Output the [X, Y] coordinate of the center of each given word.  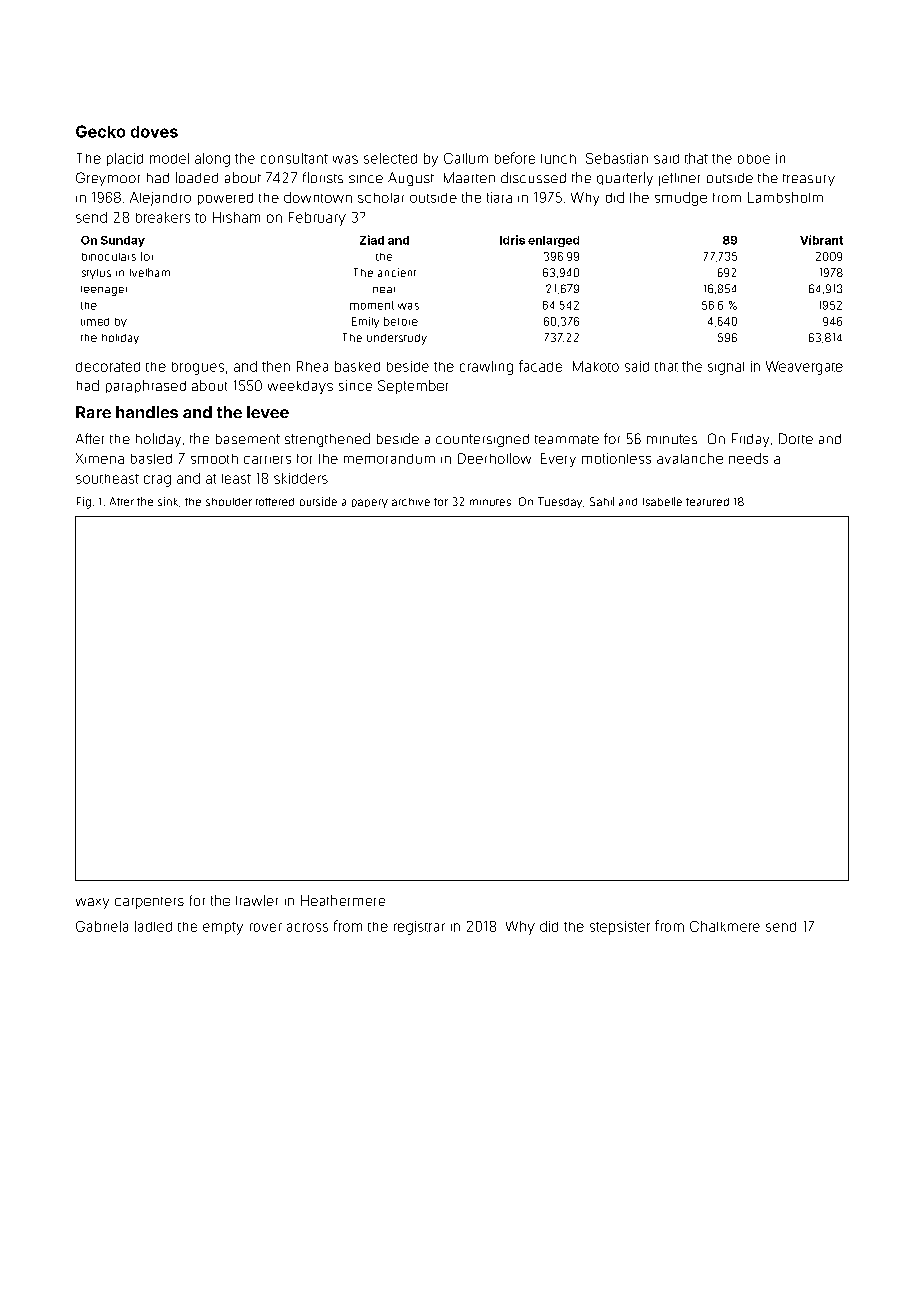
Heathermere [343, 900]
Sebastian [617, 158]
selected [390, 158]
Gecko [100, 131]
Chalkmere [725, 926]
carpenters [149, 903]
